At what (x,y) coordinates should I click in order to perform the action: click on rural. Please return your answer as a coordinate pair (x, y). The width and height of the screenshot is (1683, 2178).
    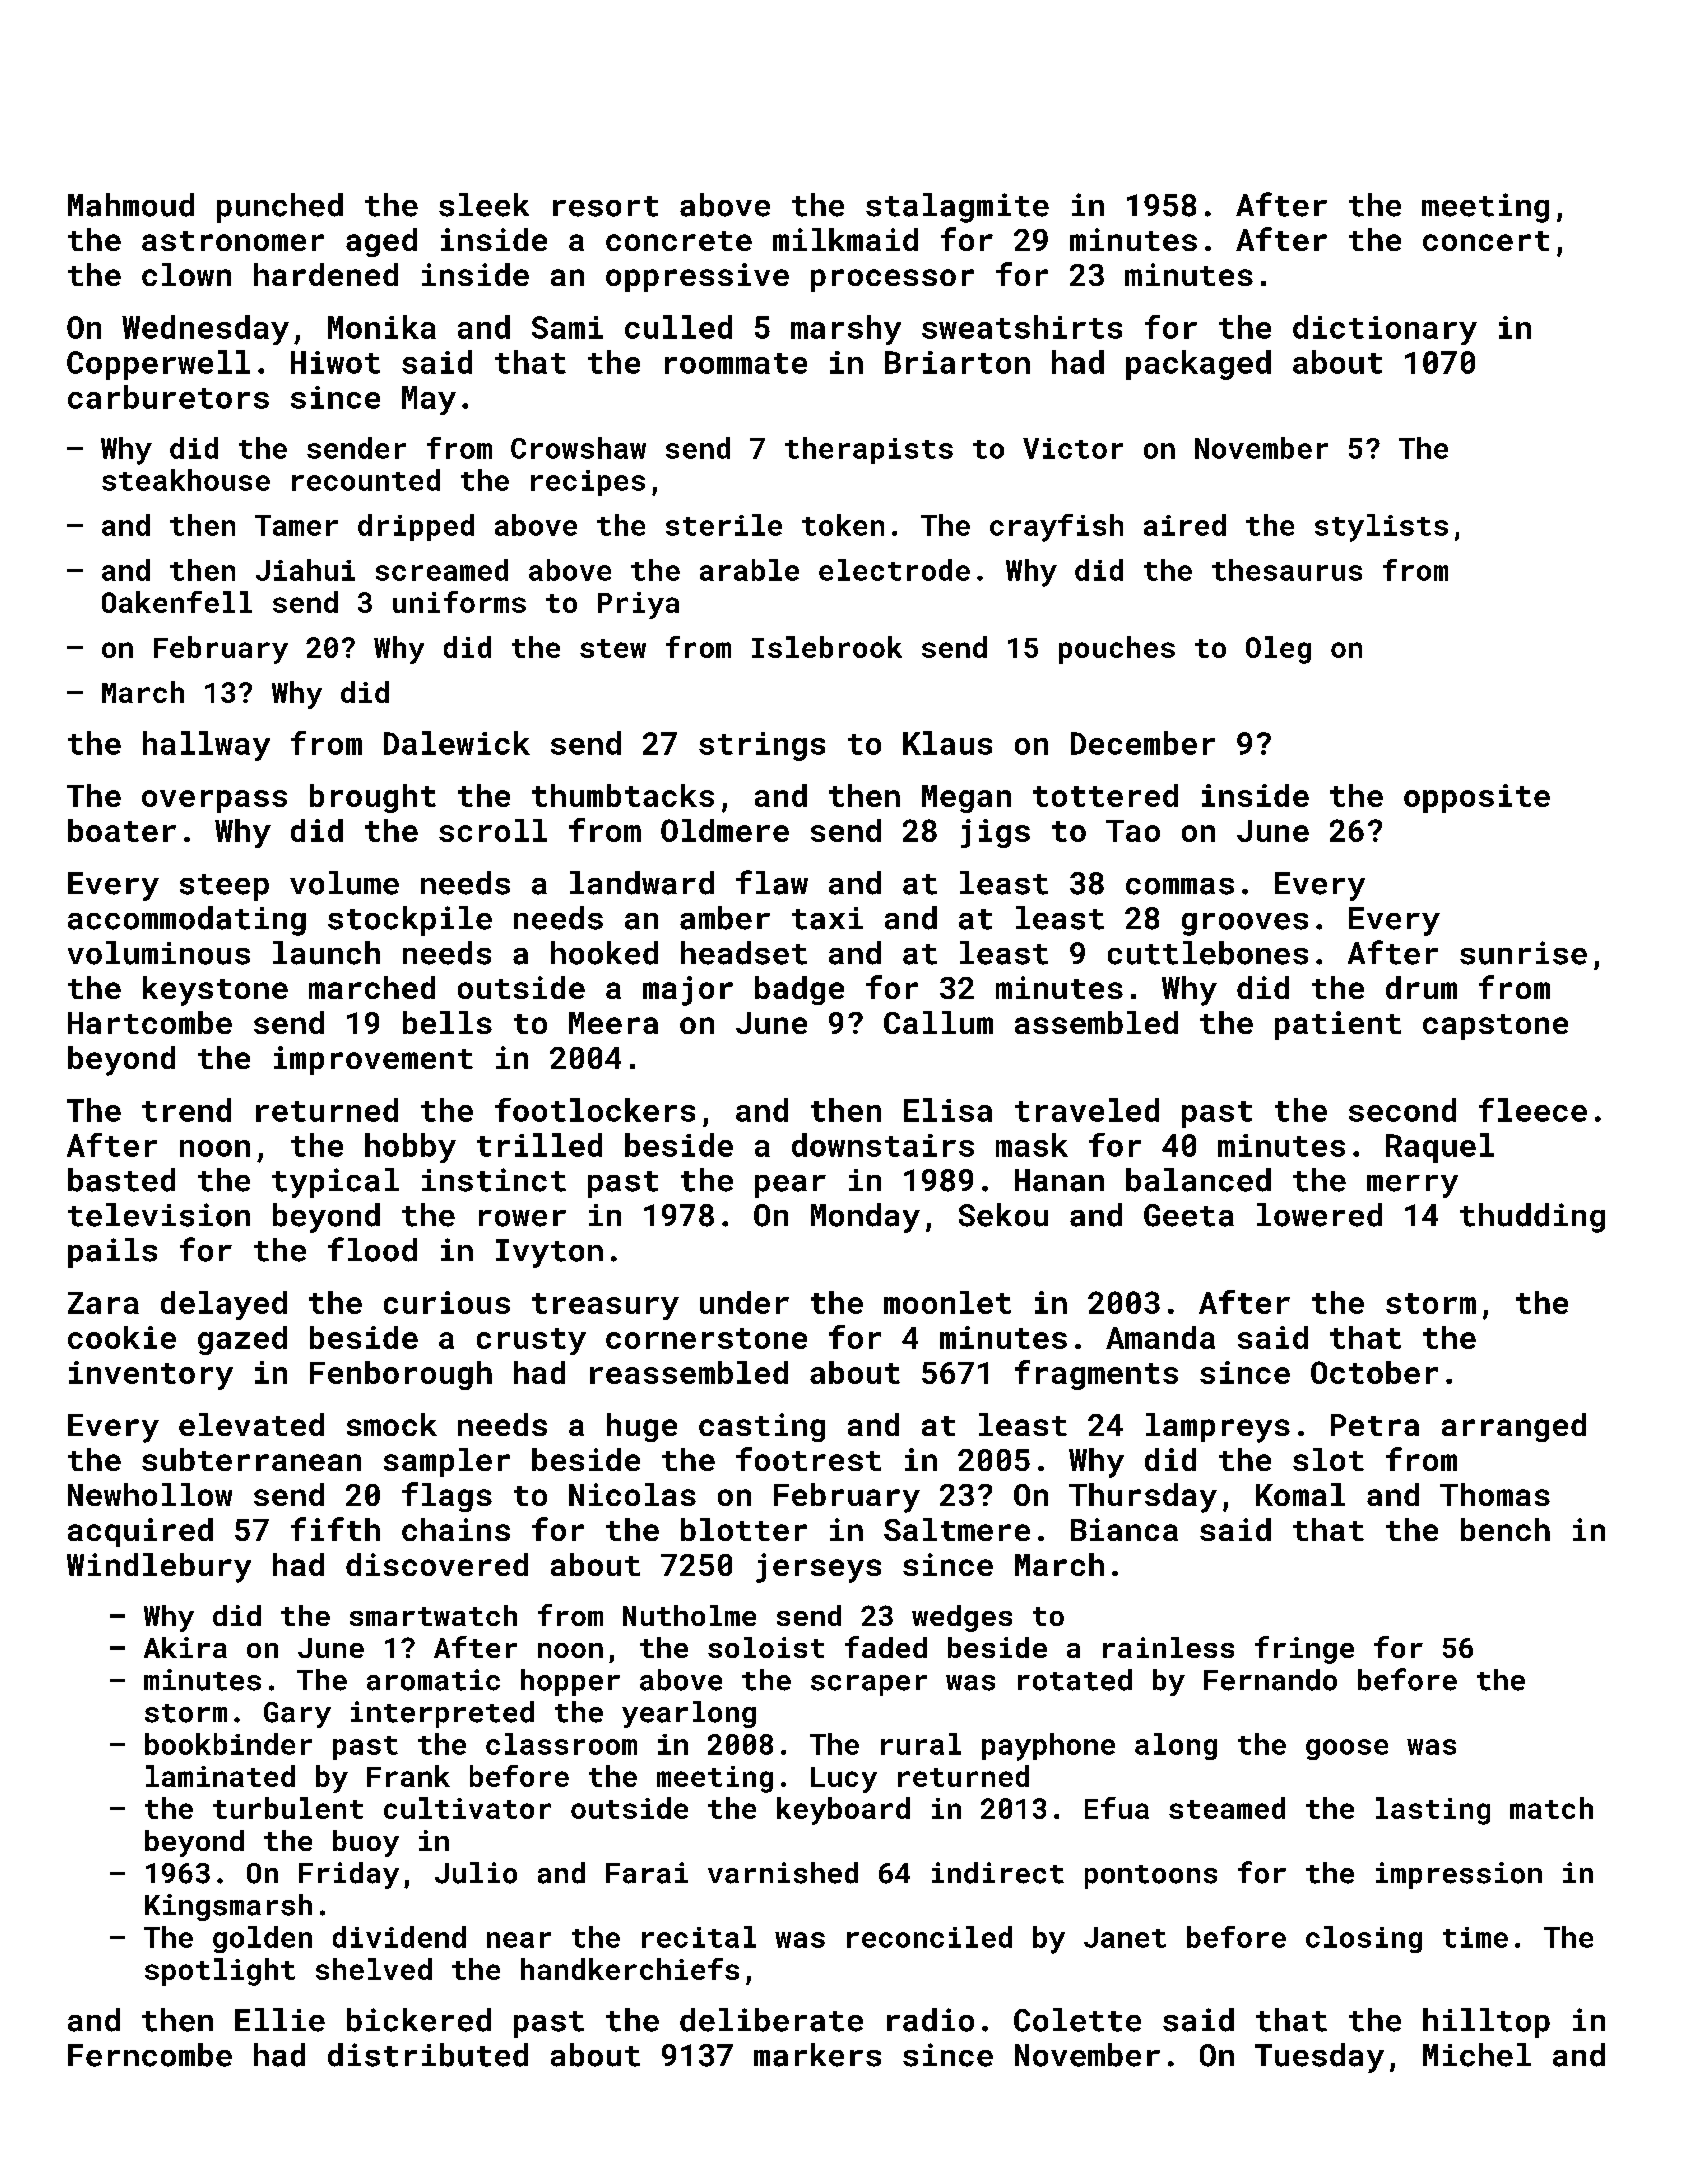
    Looking at the image, I should click on (921, 1744).
